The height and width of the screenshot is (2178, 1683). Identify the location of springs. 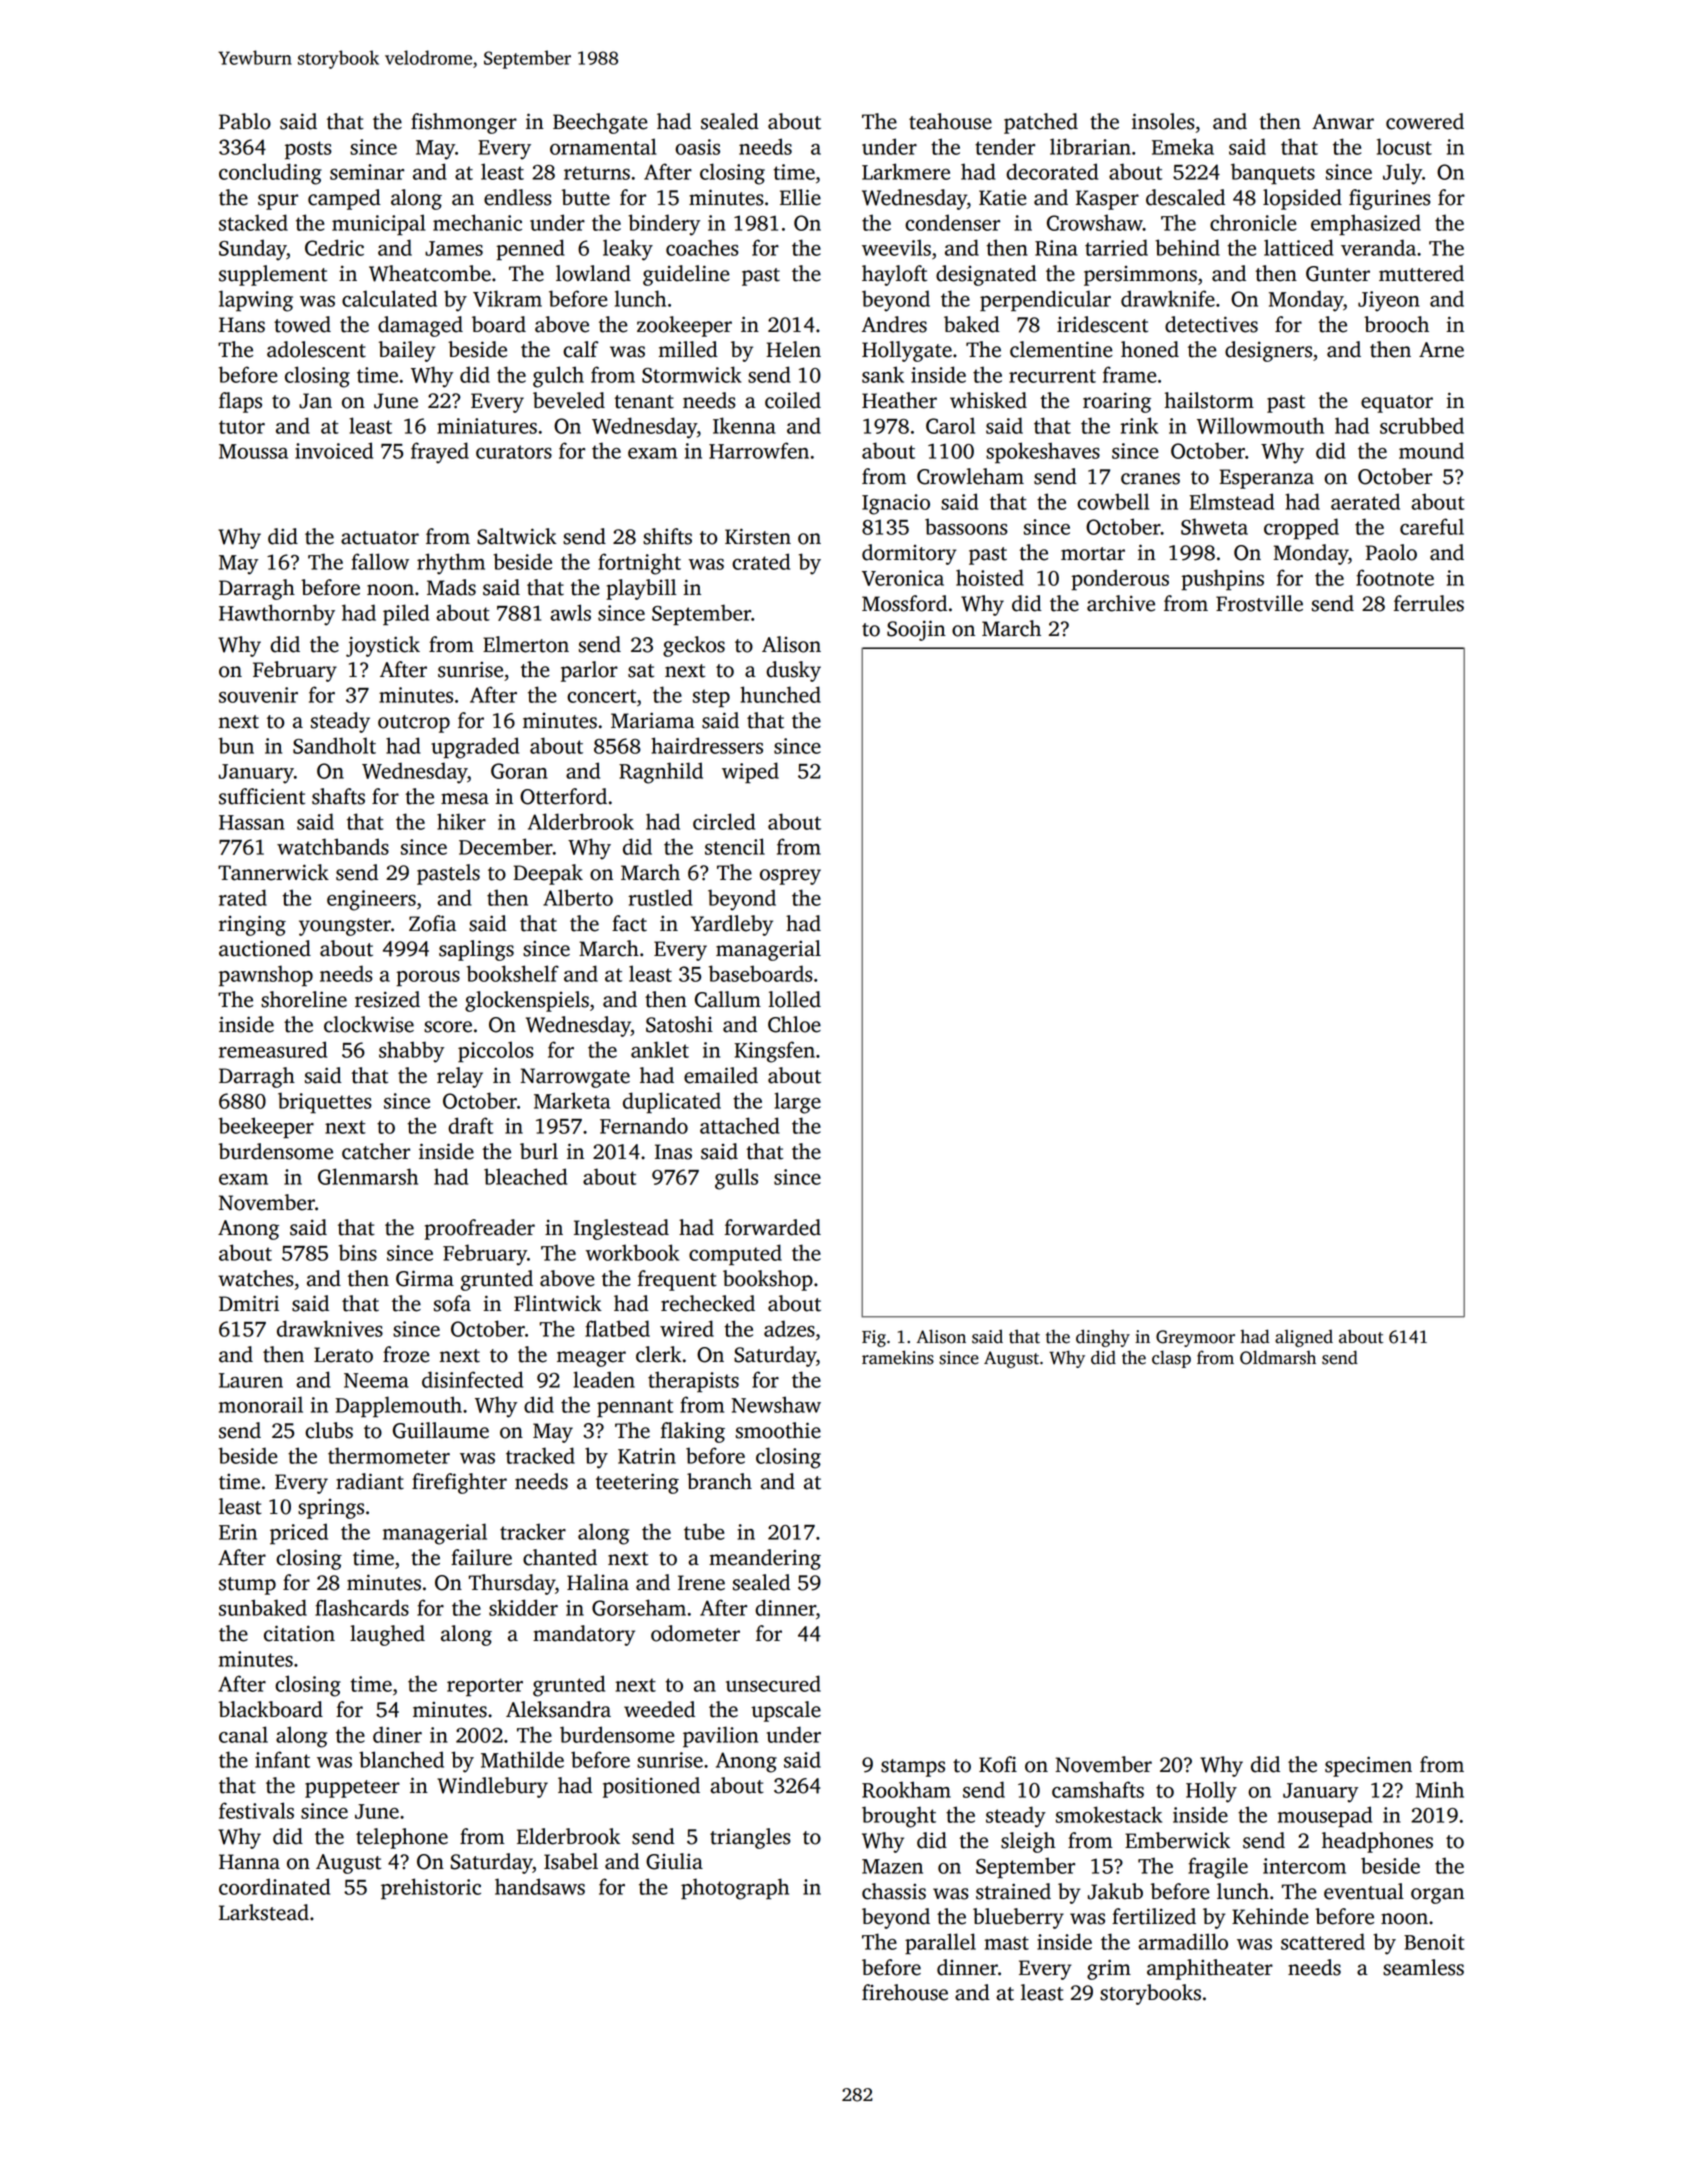
(331, 1509).
